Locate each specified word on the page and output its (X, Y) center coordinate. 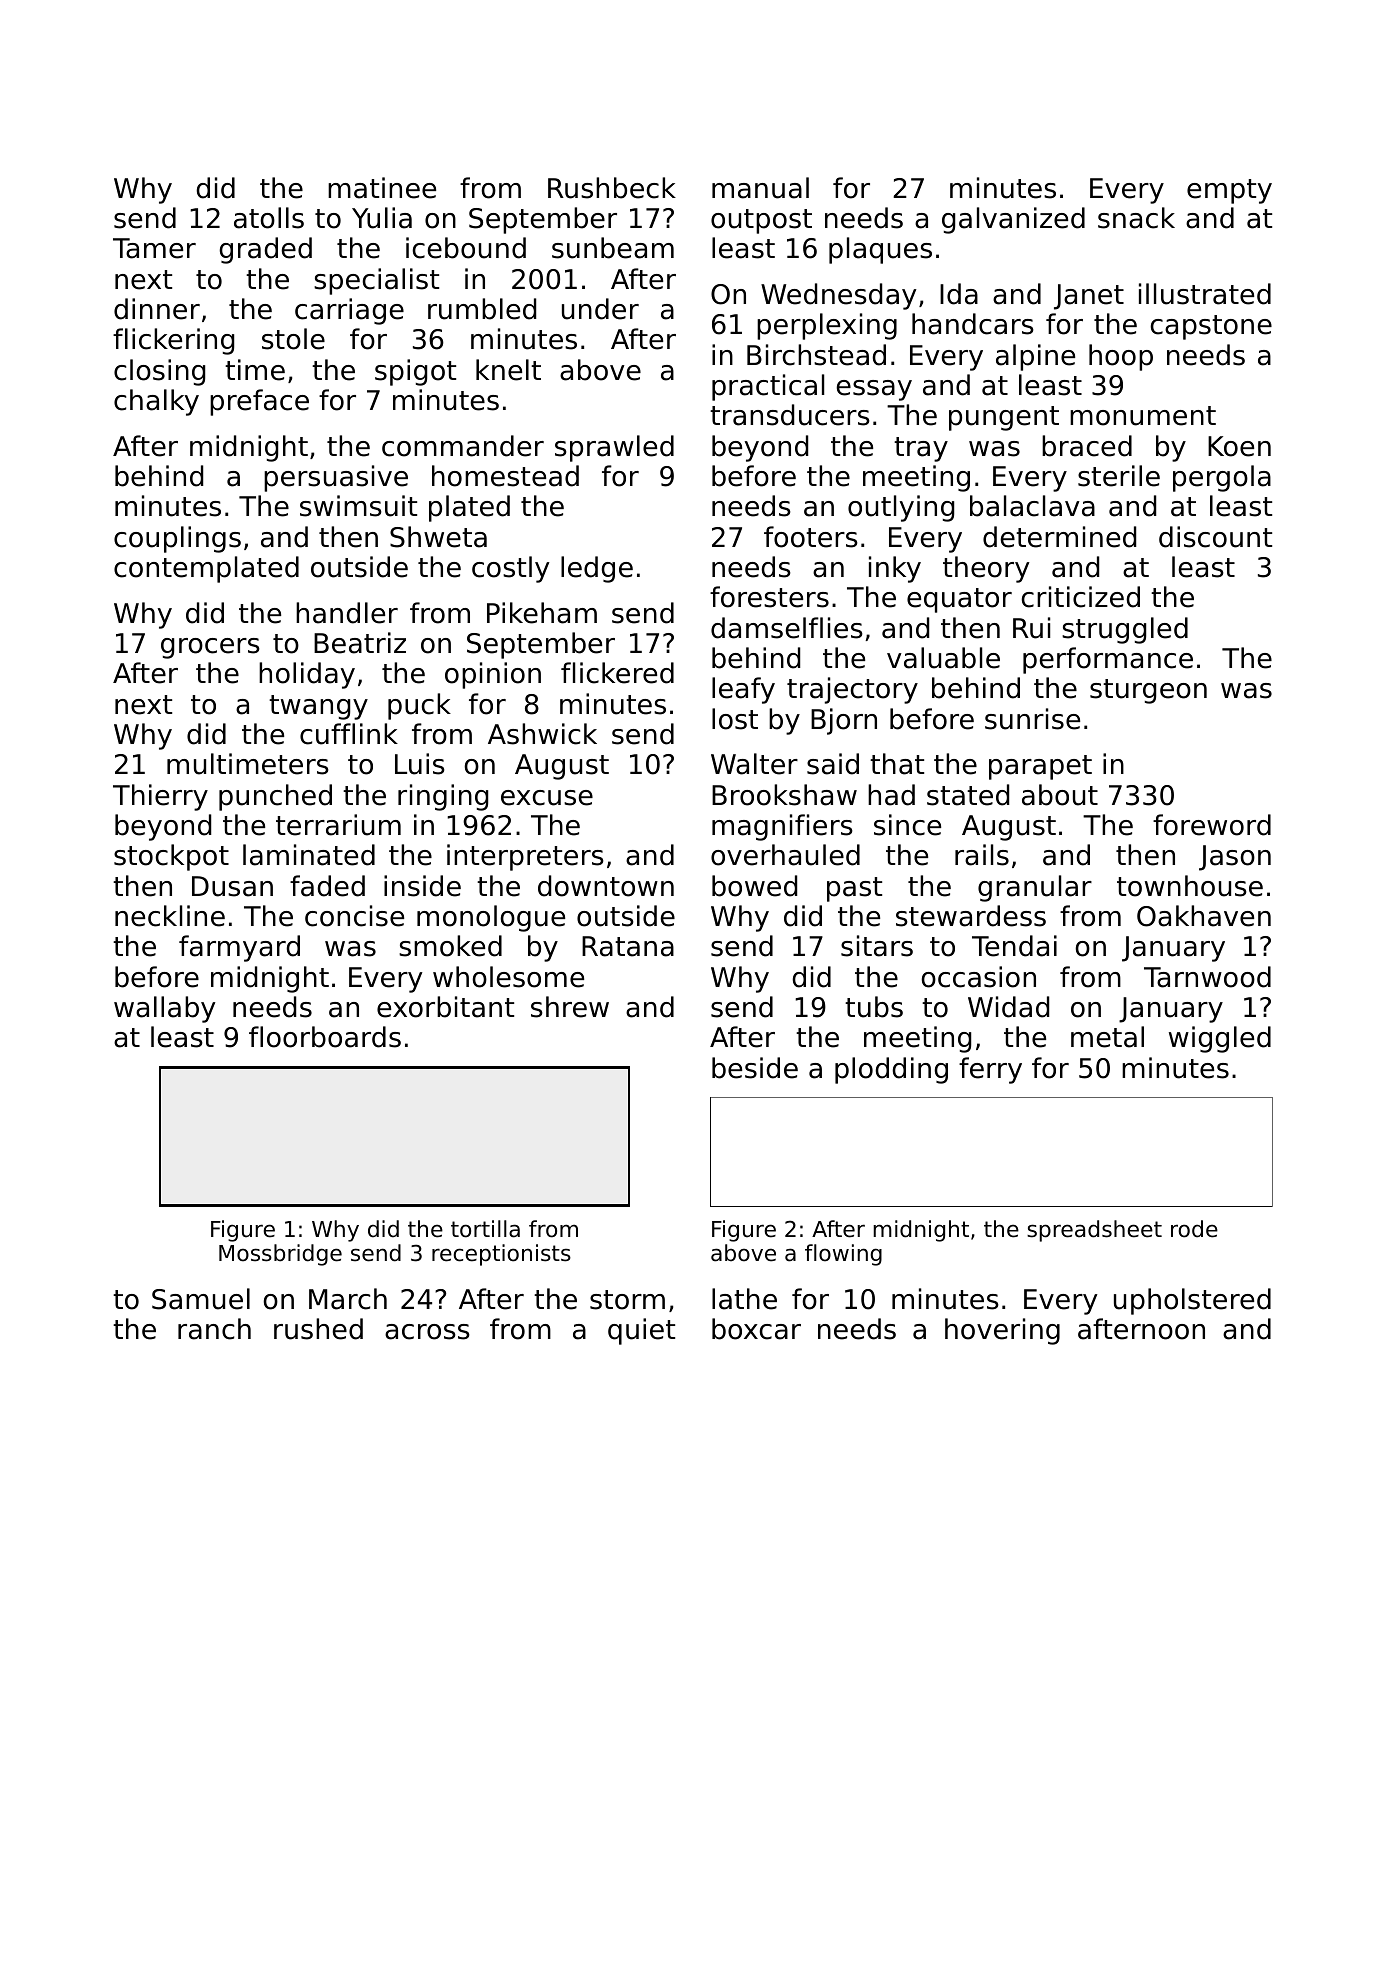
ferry (990, 1070)
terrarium (338, 825)
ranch (214, 1329)
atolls (269, 218)
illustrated (1205, 294)
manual (760, 188)
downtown (606, 886)
